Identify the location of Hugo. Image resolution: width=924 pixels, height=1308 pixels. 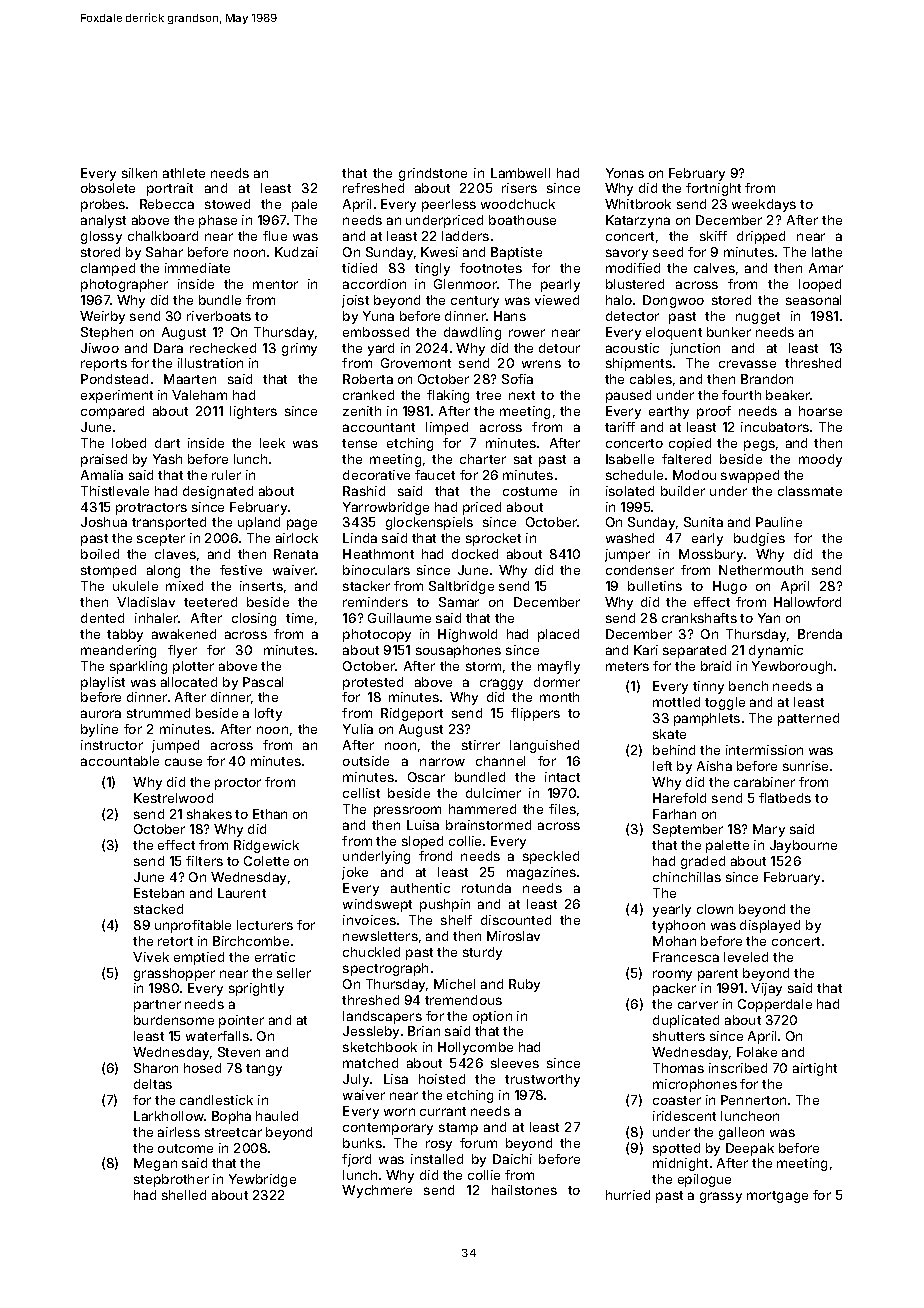
(730, 587).
